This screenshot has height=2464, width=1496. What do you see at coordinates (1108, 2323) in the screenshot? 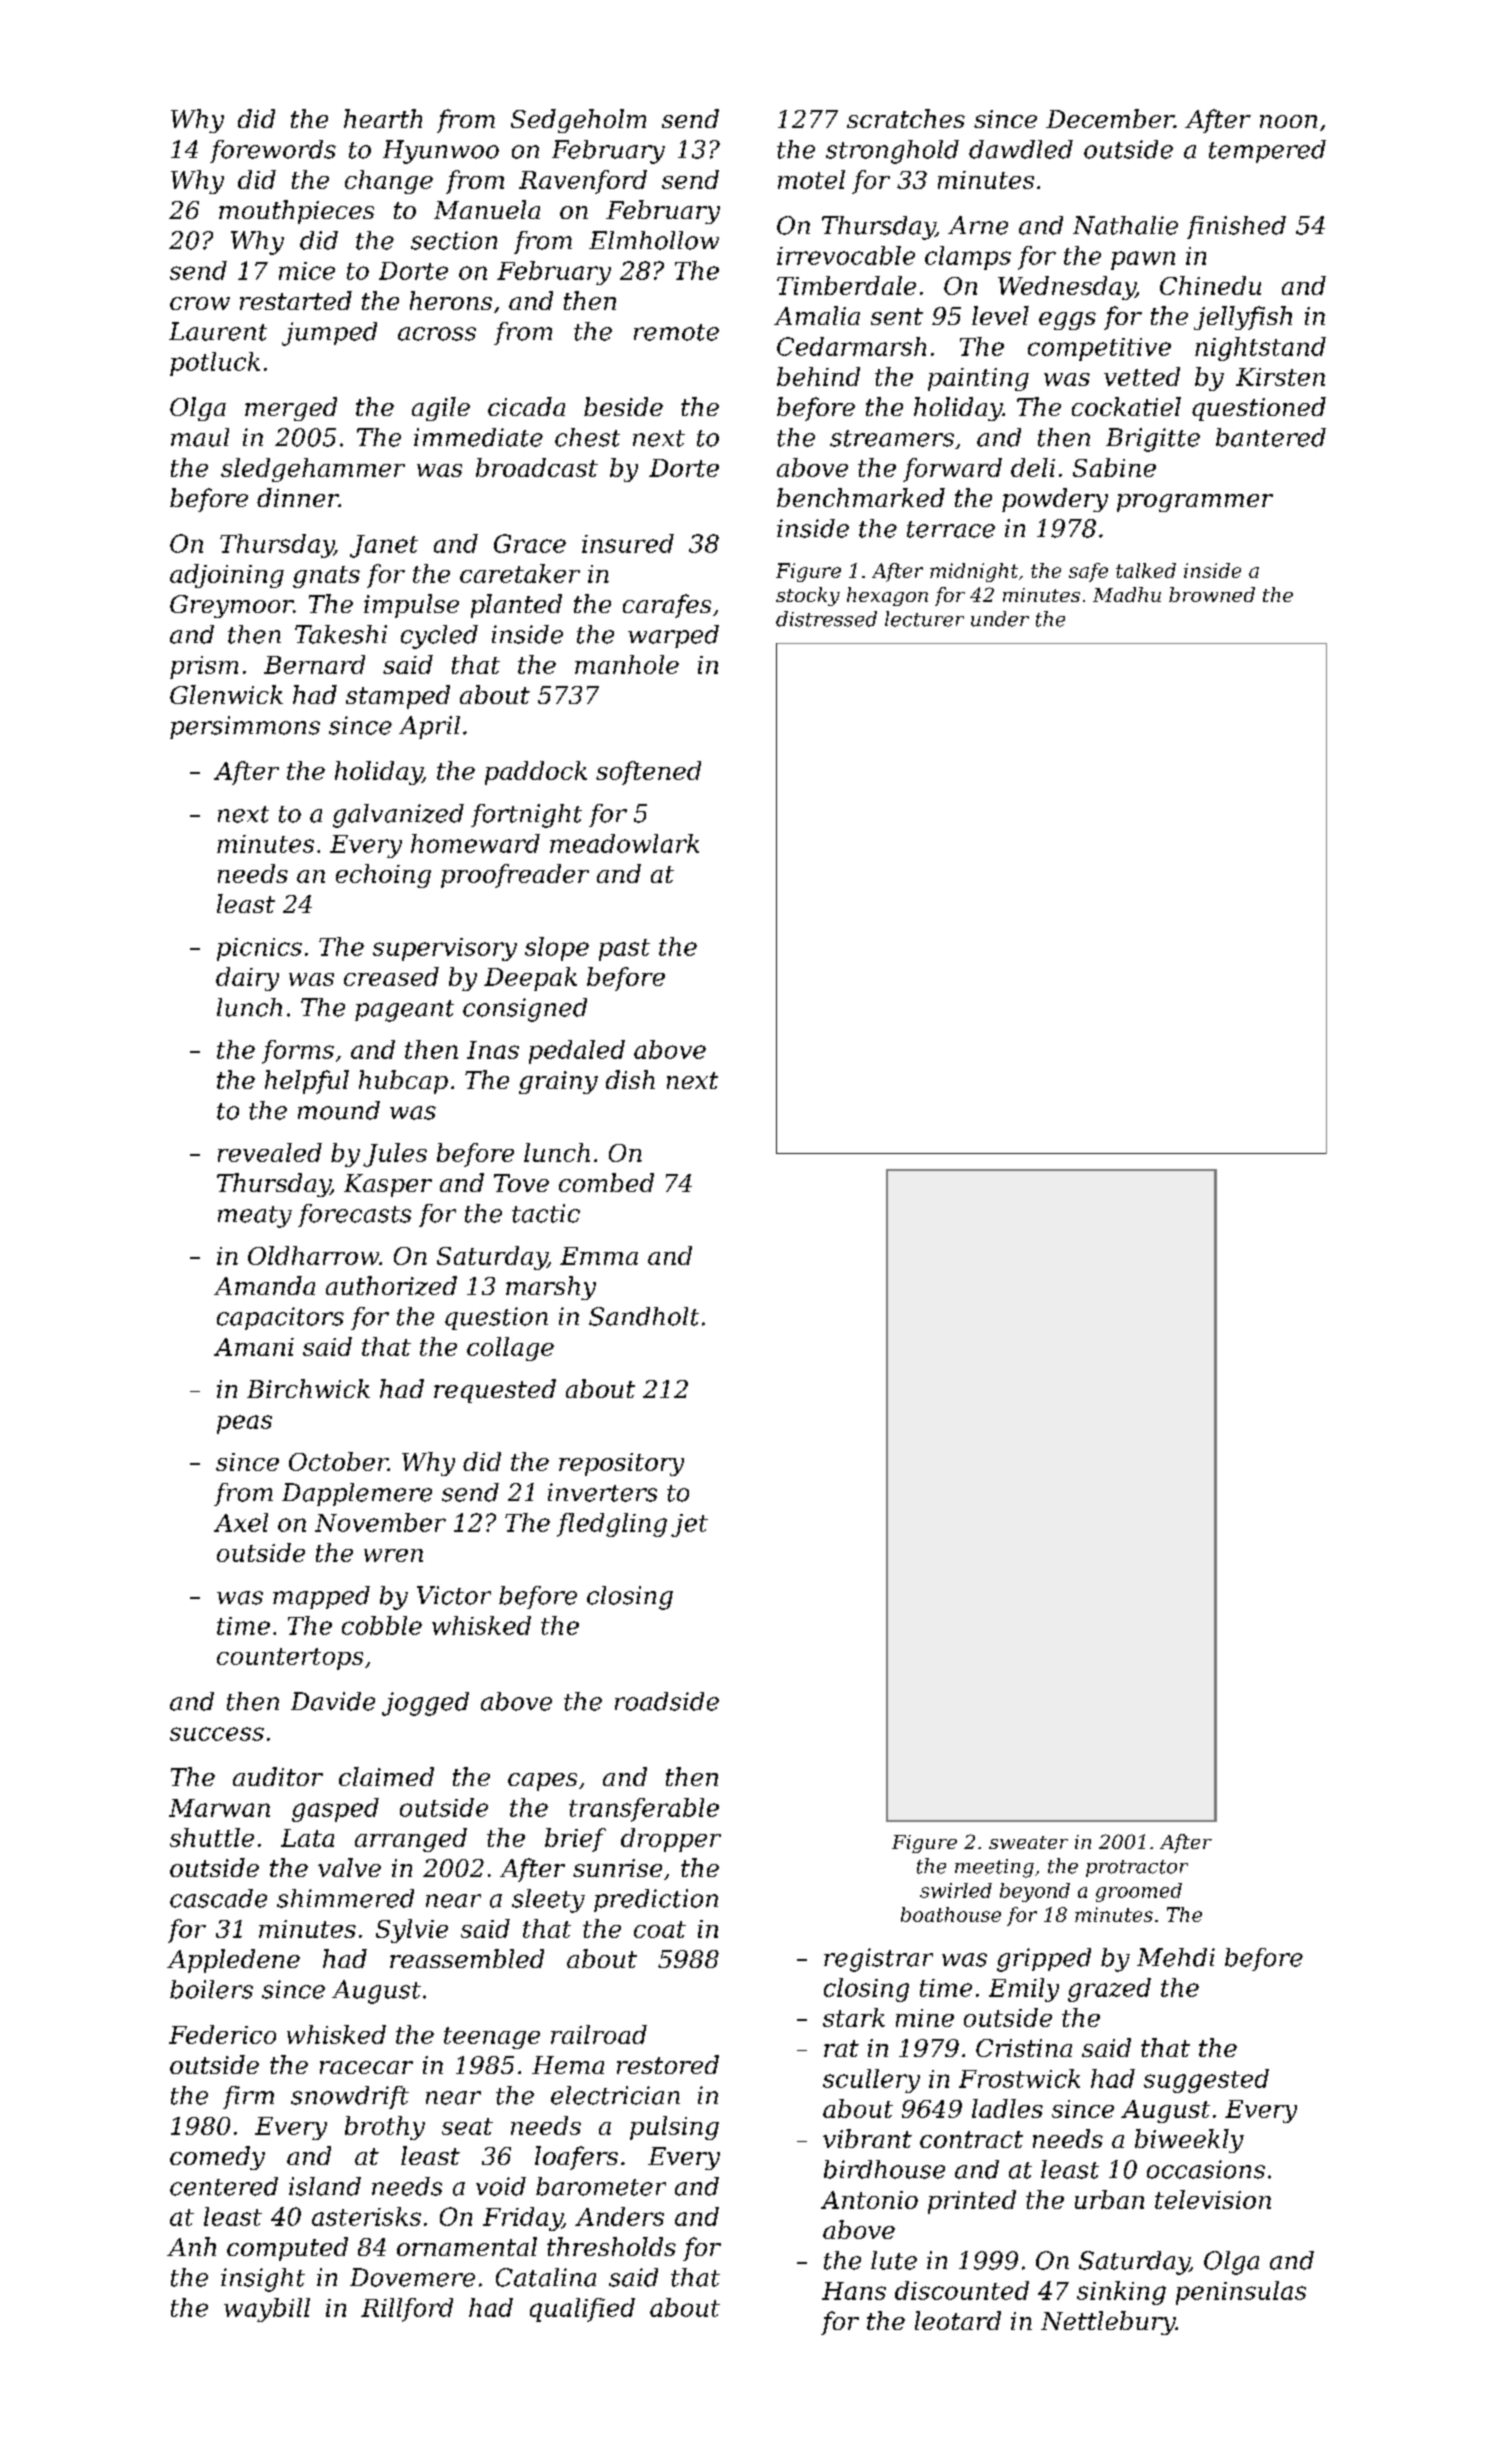
I see `Nettlebury` at bounding box center [1108, 2323].
